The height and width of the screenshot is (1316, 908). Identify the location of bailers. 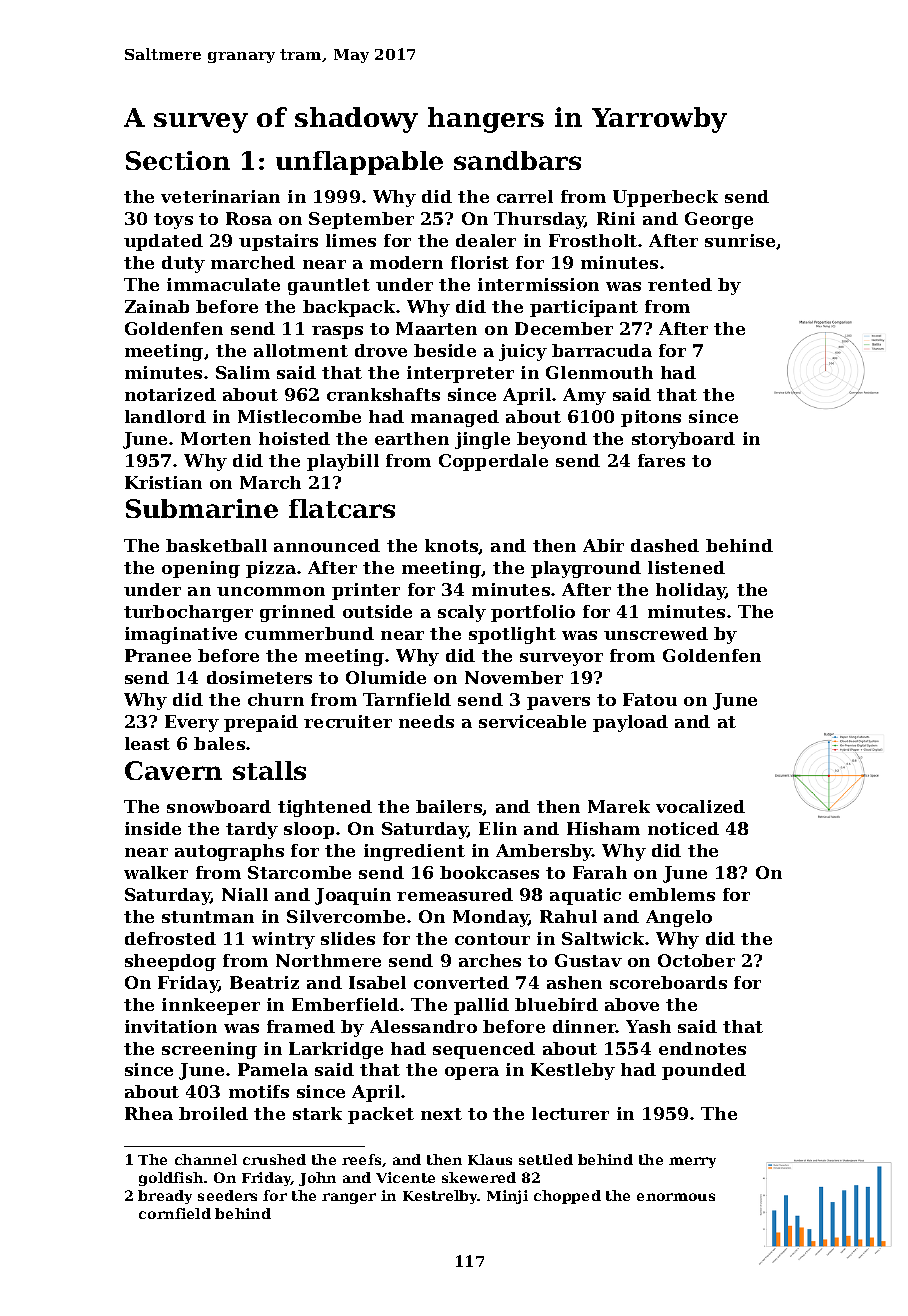
(449, 807).
